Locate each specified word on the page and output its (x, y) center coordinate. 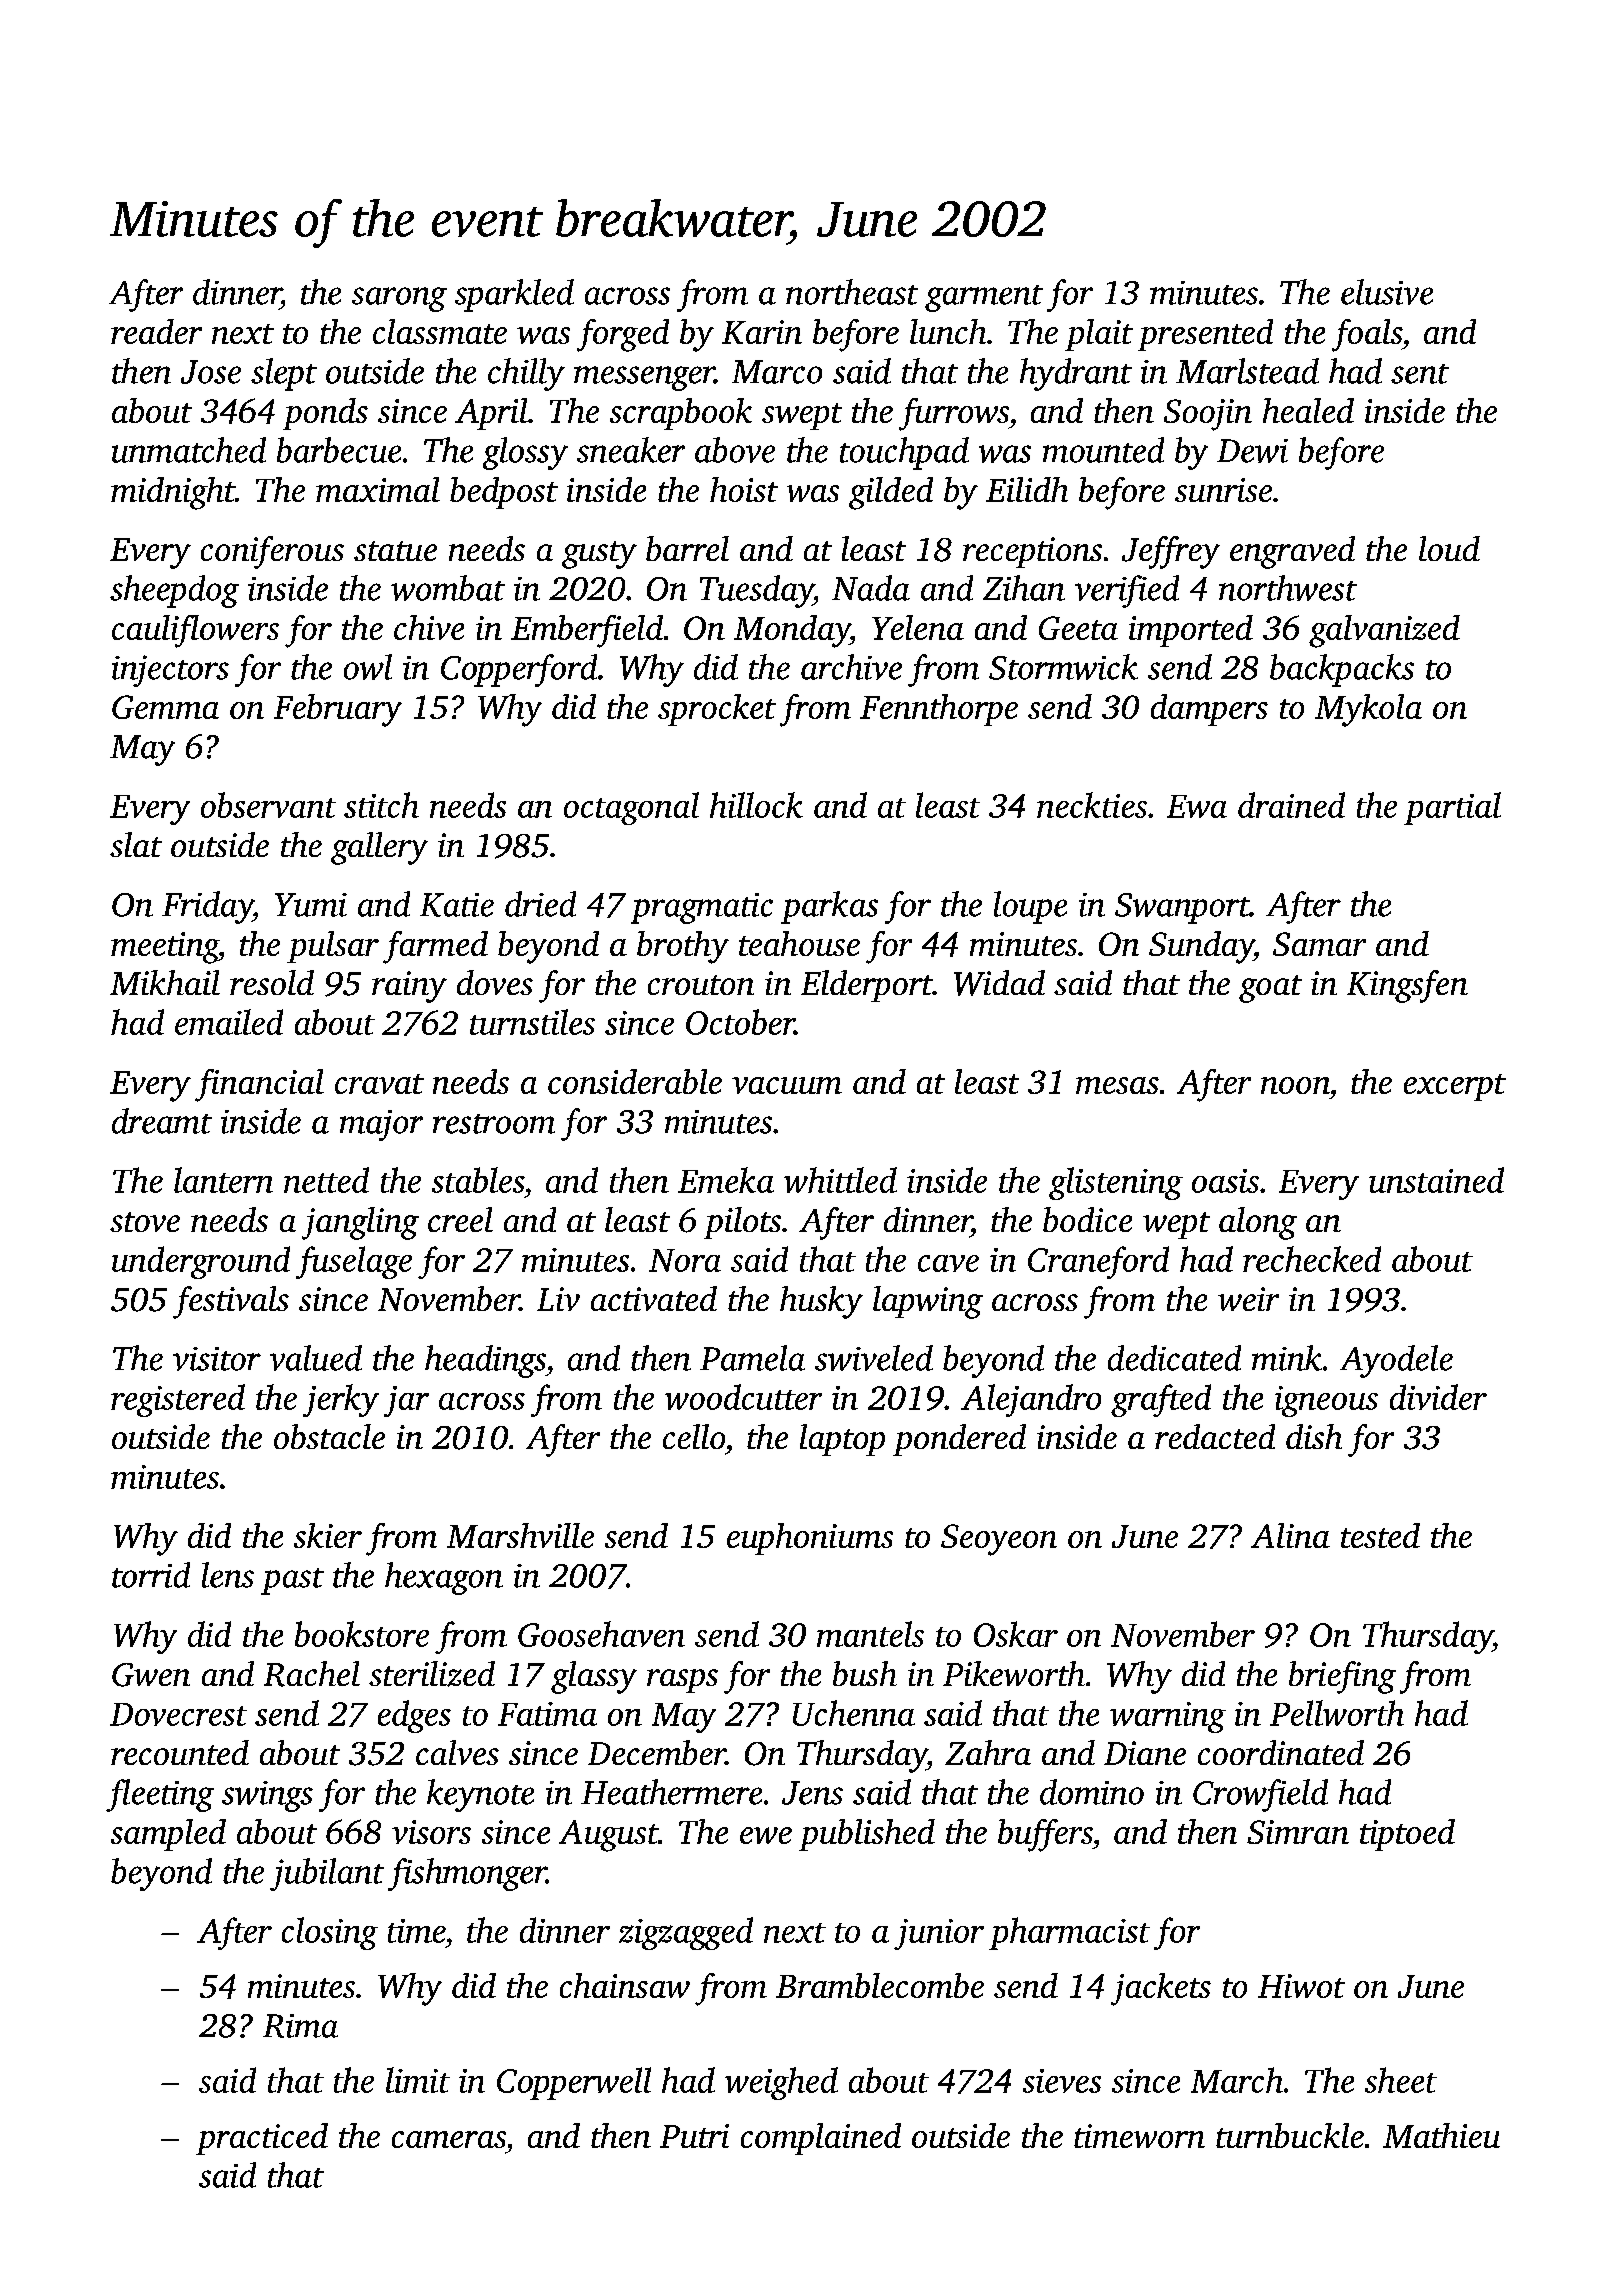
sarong (399, 299)
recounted (180, 1752)
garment (984, 298)
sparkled (514, 295)
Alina (1290, 1535)
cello (694, 1436)
